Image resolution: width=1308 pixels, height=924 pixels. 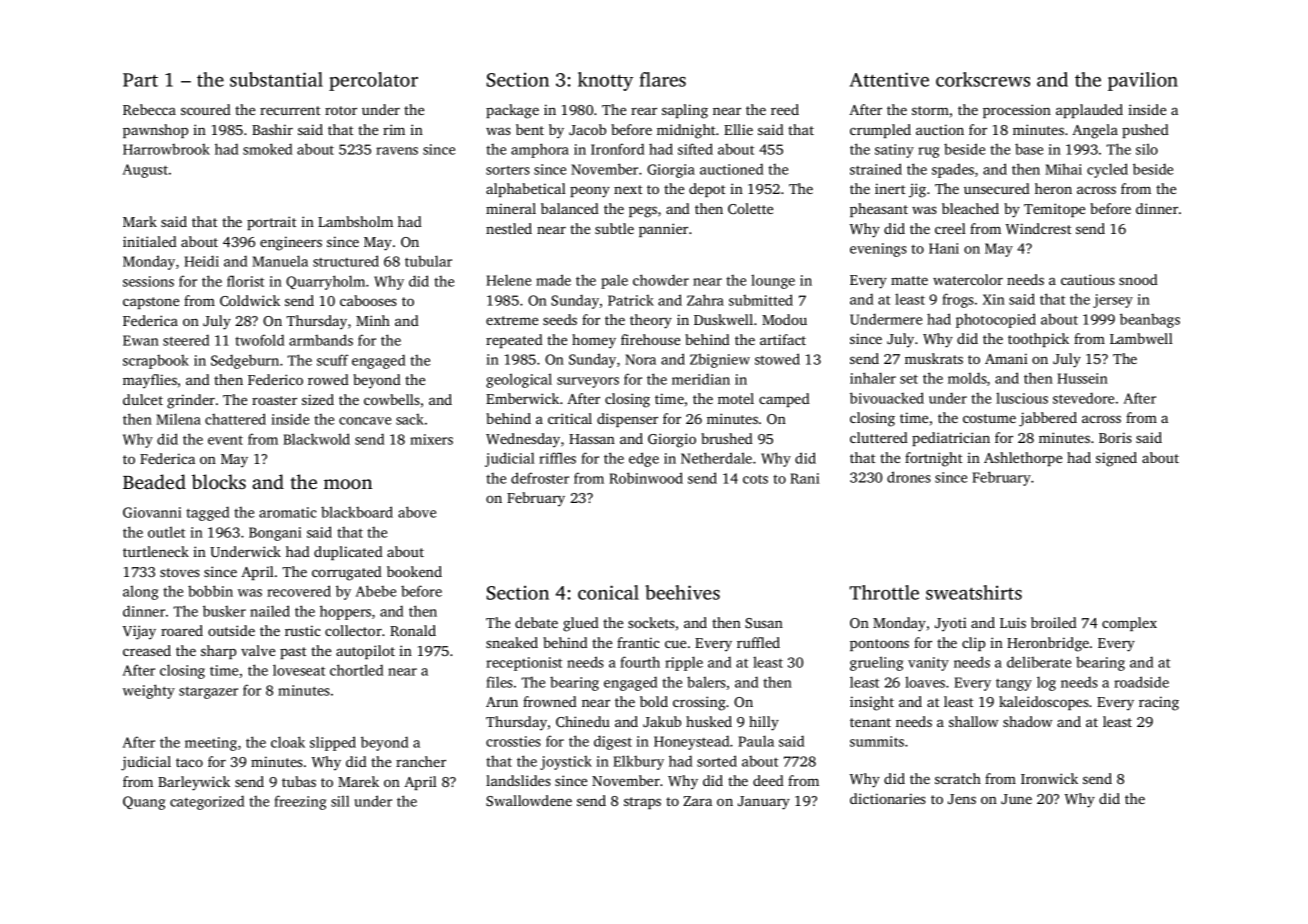 I want to click on crossing, so click(x=699, y=703).
